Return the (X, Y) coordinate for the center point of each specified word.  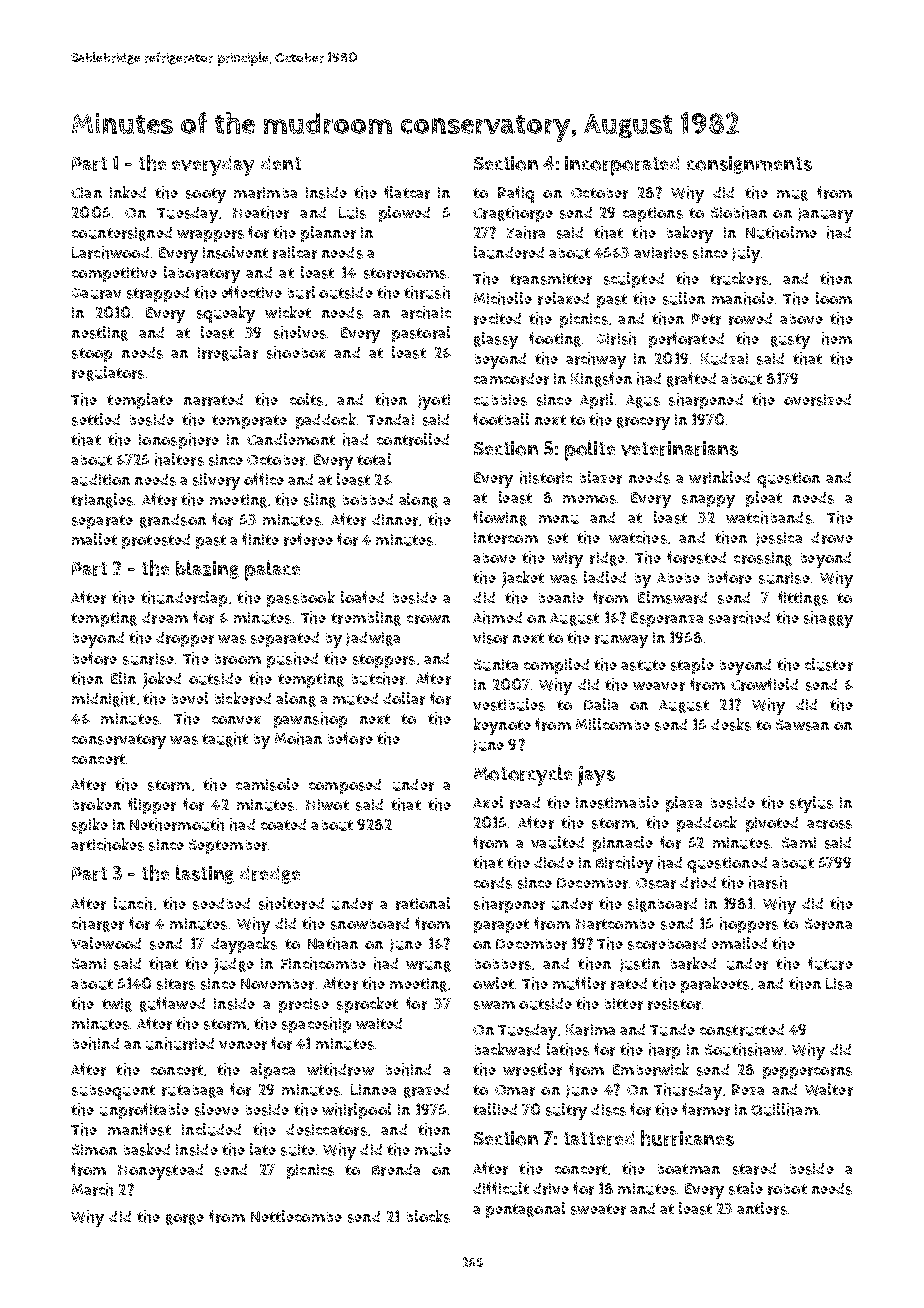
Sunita (496, 665)
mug (792, 195)
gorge (185, 1219)
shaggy (828, 619)
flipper (152, 806)
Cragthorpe (513, 214)
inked (128, 192)
